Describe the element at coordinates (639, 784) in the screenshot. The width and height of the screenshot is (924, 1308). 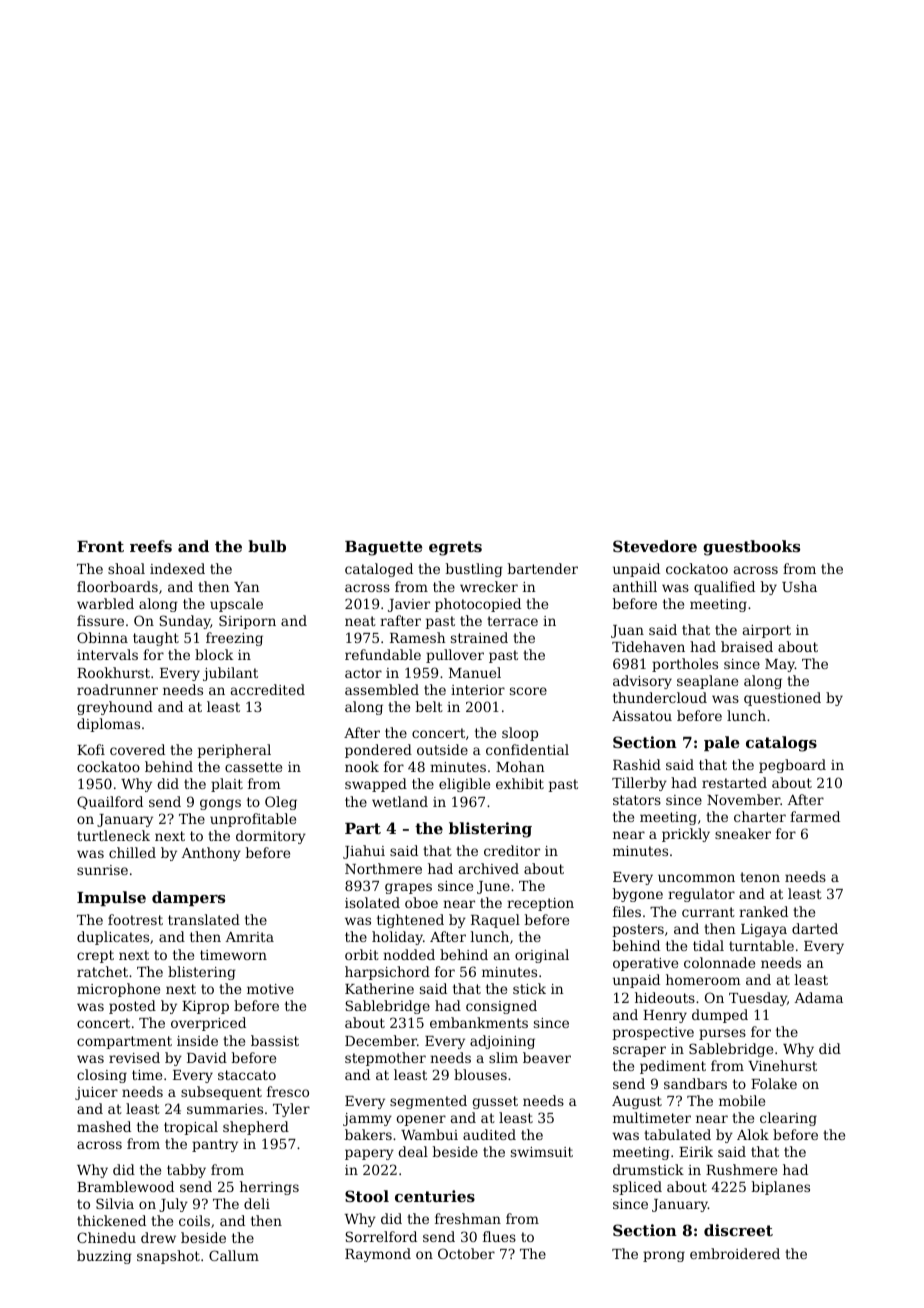
I see `Tillerby` at that location.
